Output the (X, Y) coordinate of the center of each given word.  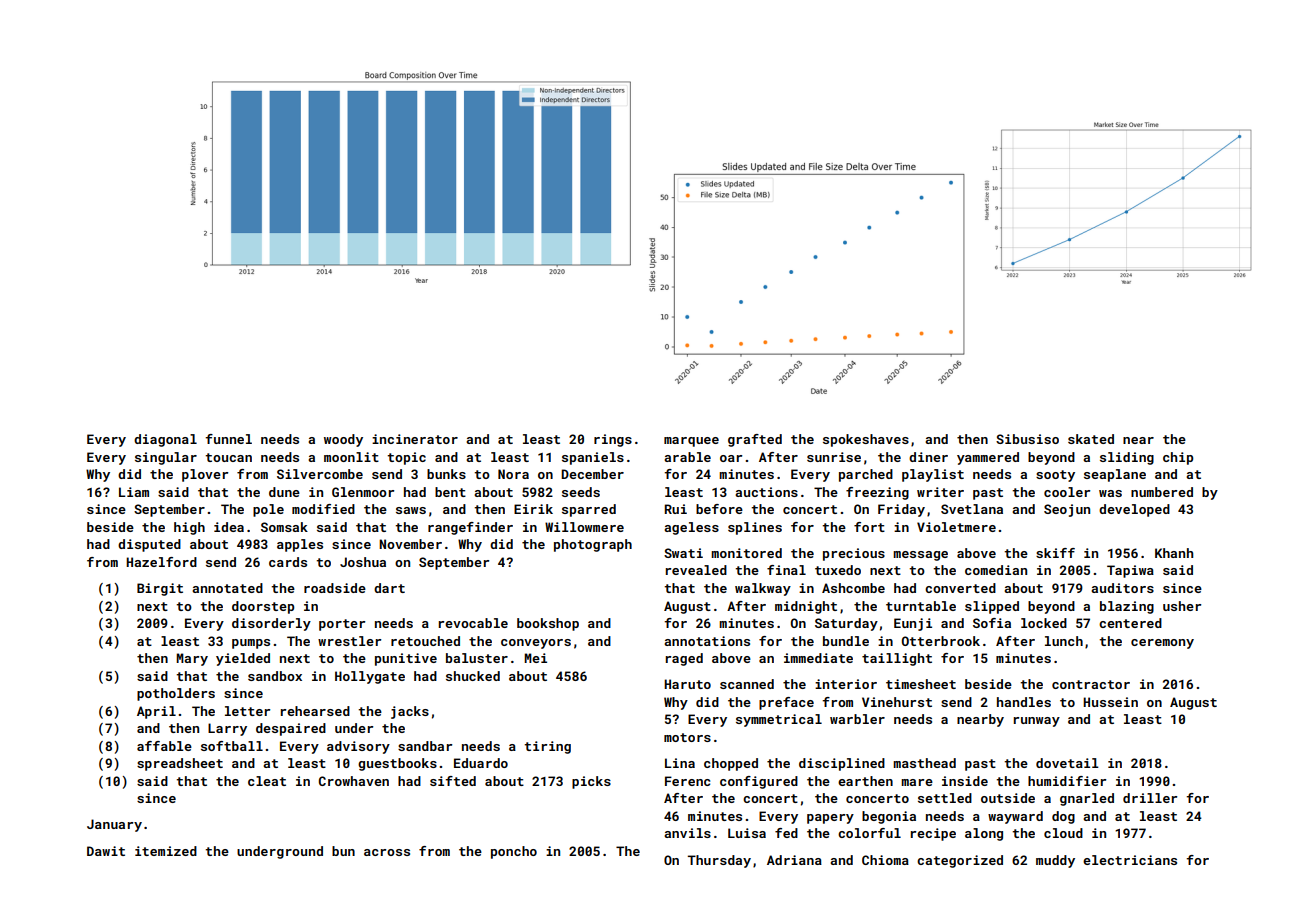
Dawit (106, 851)
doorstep (263, 607)
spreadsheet (180, 764)
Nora (513, 474)
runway (1037, 722)
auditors (1122, 588)
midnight (806, 607)
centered (1130, 623)
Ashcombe (853, 588)
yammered (988, 458)
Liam (134, 492)
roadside (335, 588)
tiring (547, 747)
